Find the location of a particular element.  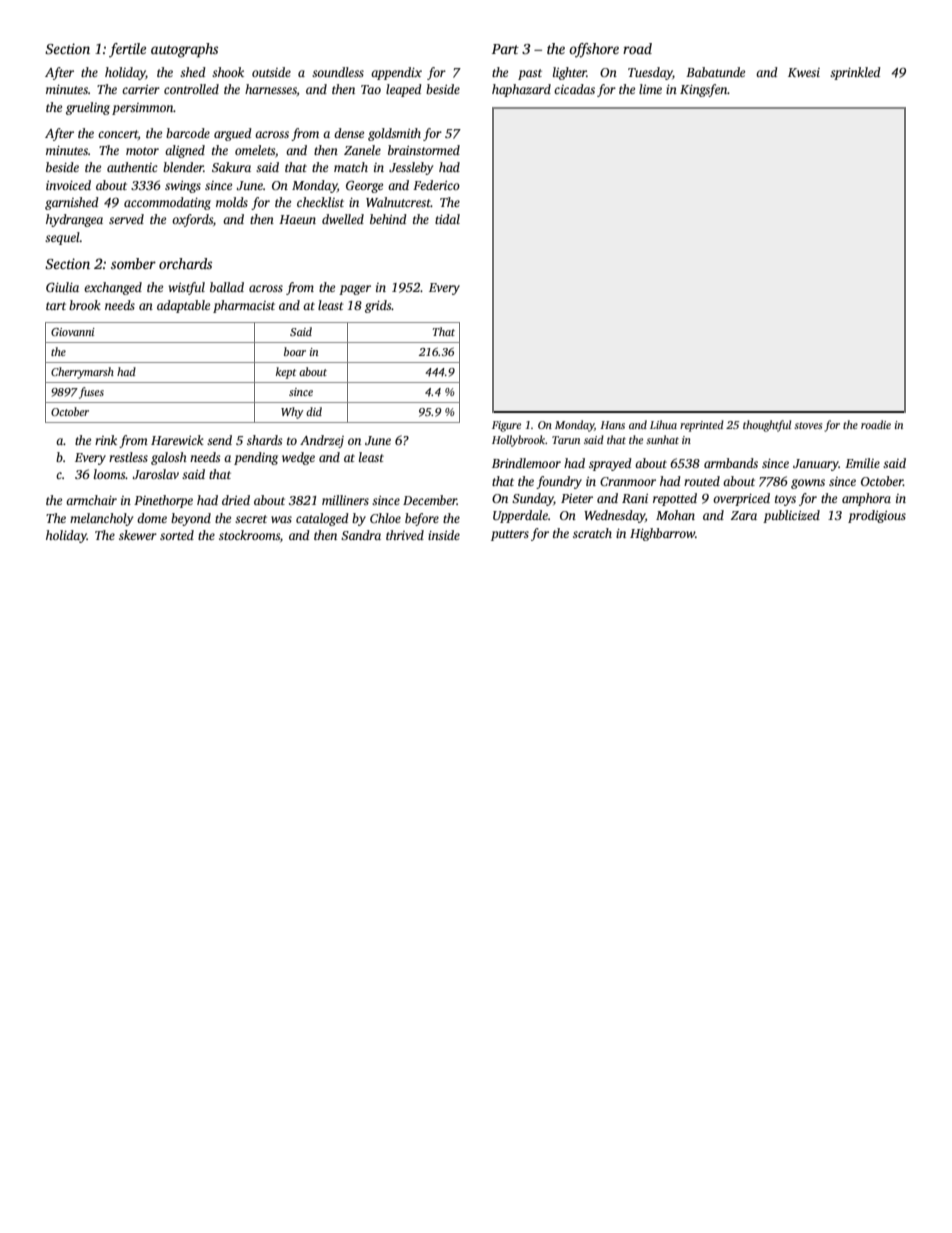

wistful is located at coordinates (187, 288).
